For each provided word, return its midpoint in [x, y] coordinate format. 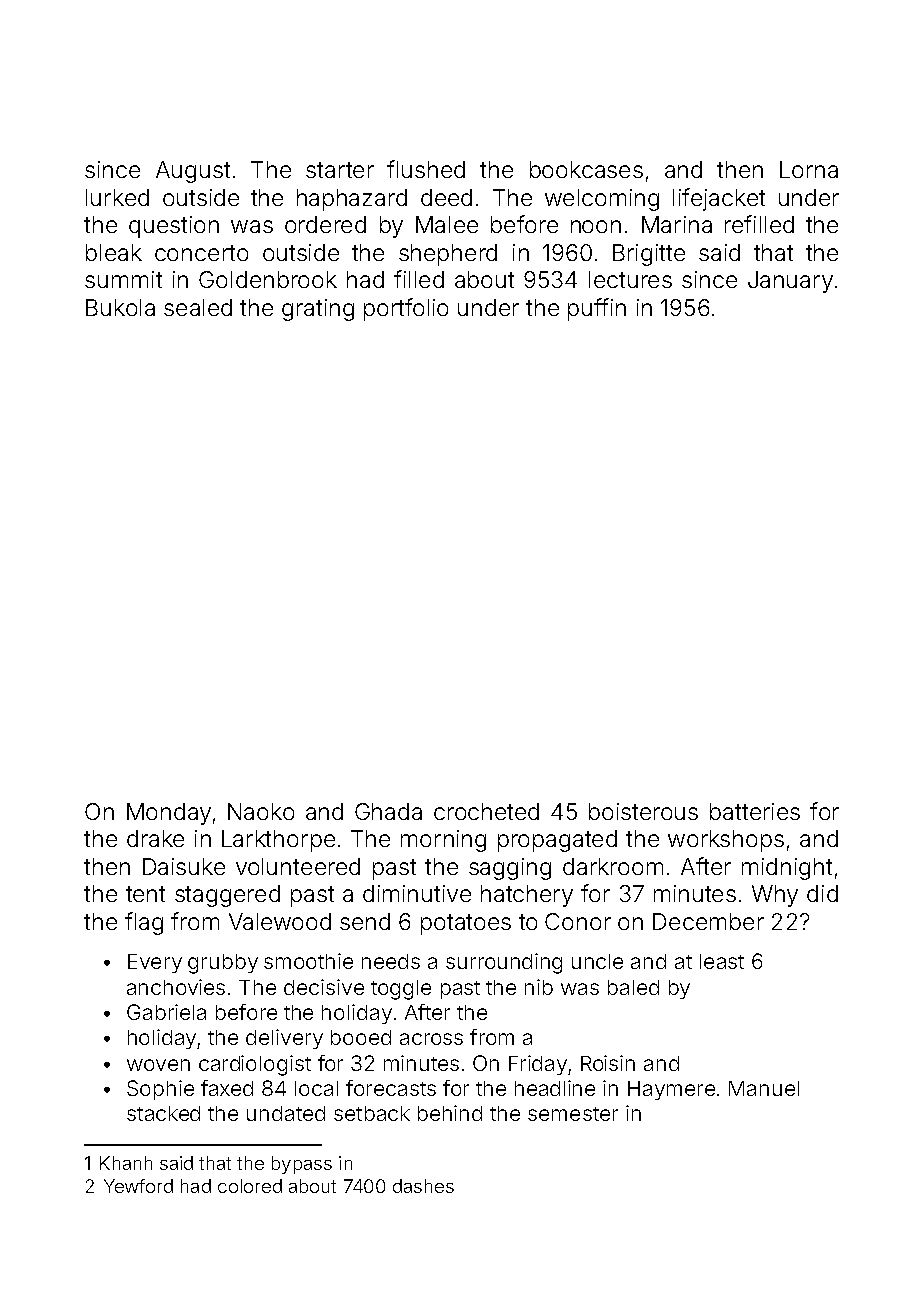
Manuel [764, 1088]
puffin [597, 309]
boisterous [643, 811]
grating [318, 310]
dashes [423, 1186]
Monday [169, 814]
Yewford [138, 1186]
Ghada [388, 811]
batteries [755, 811]
